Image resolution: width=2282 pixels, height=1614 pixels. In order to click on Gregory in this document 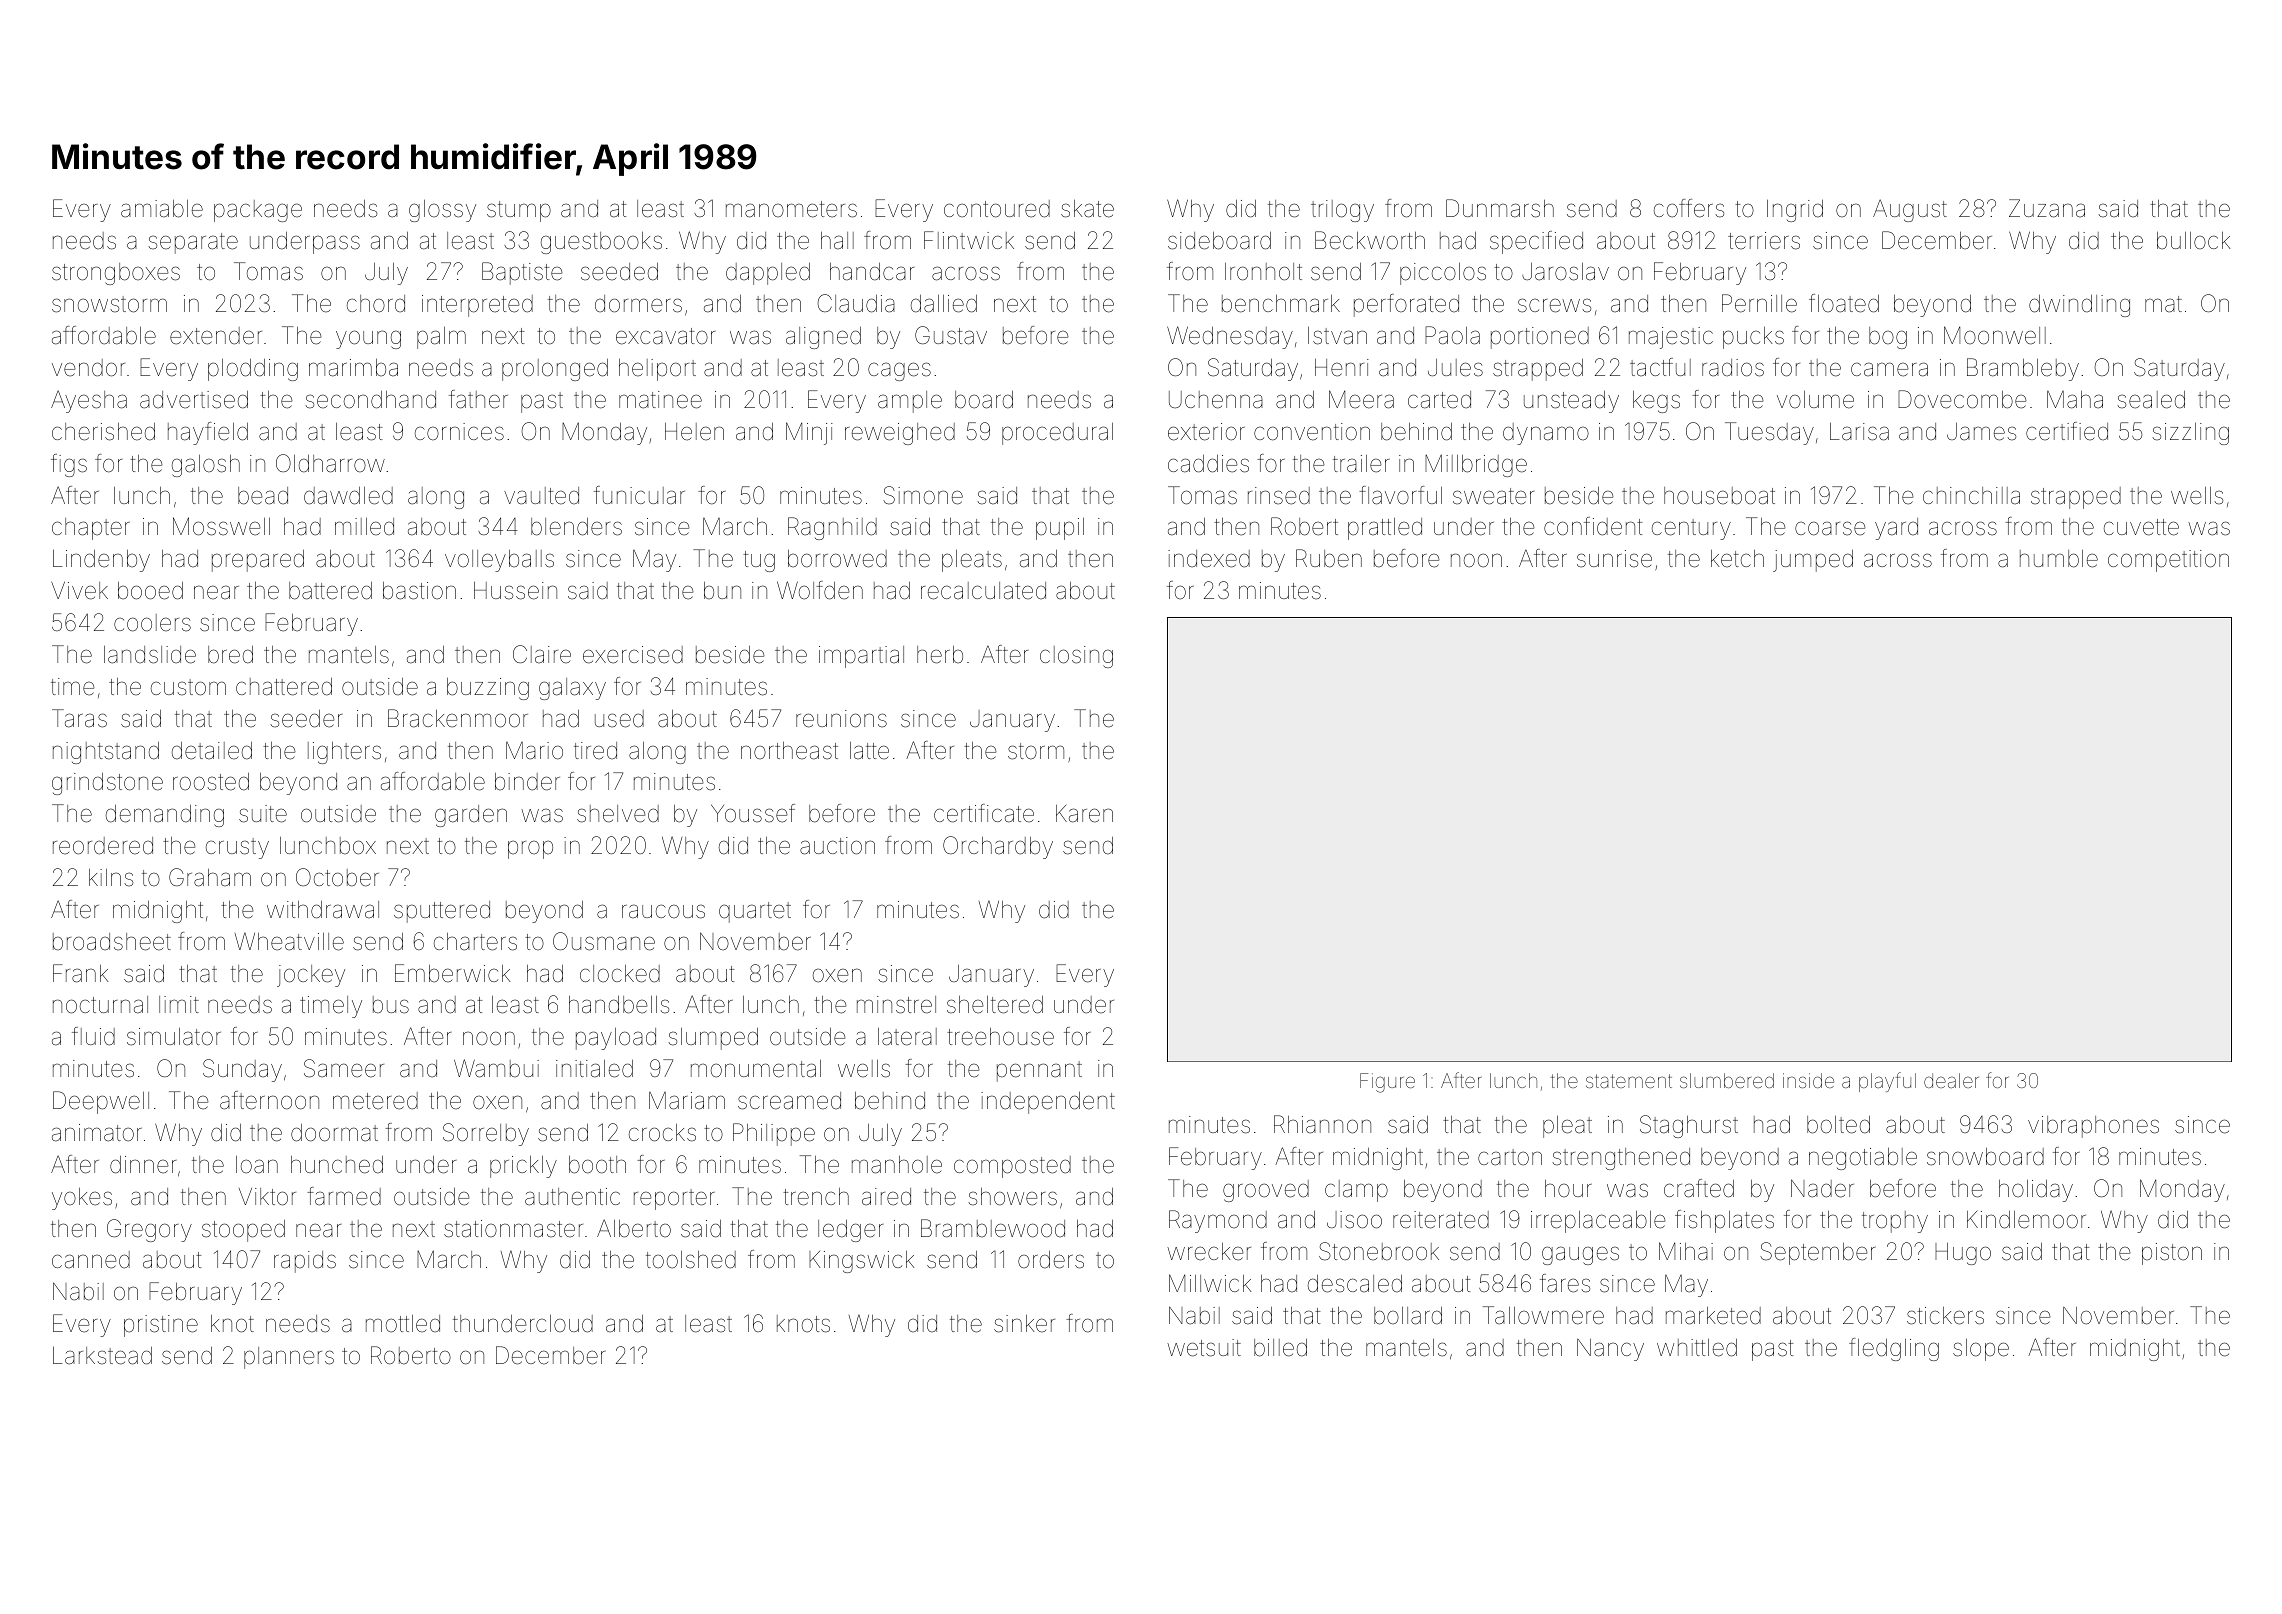, I will do `click(149, 1230)`.
